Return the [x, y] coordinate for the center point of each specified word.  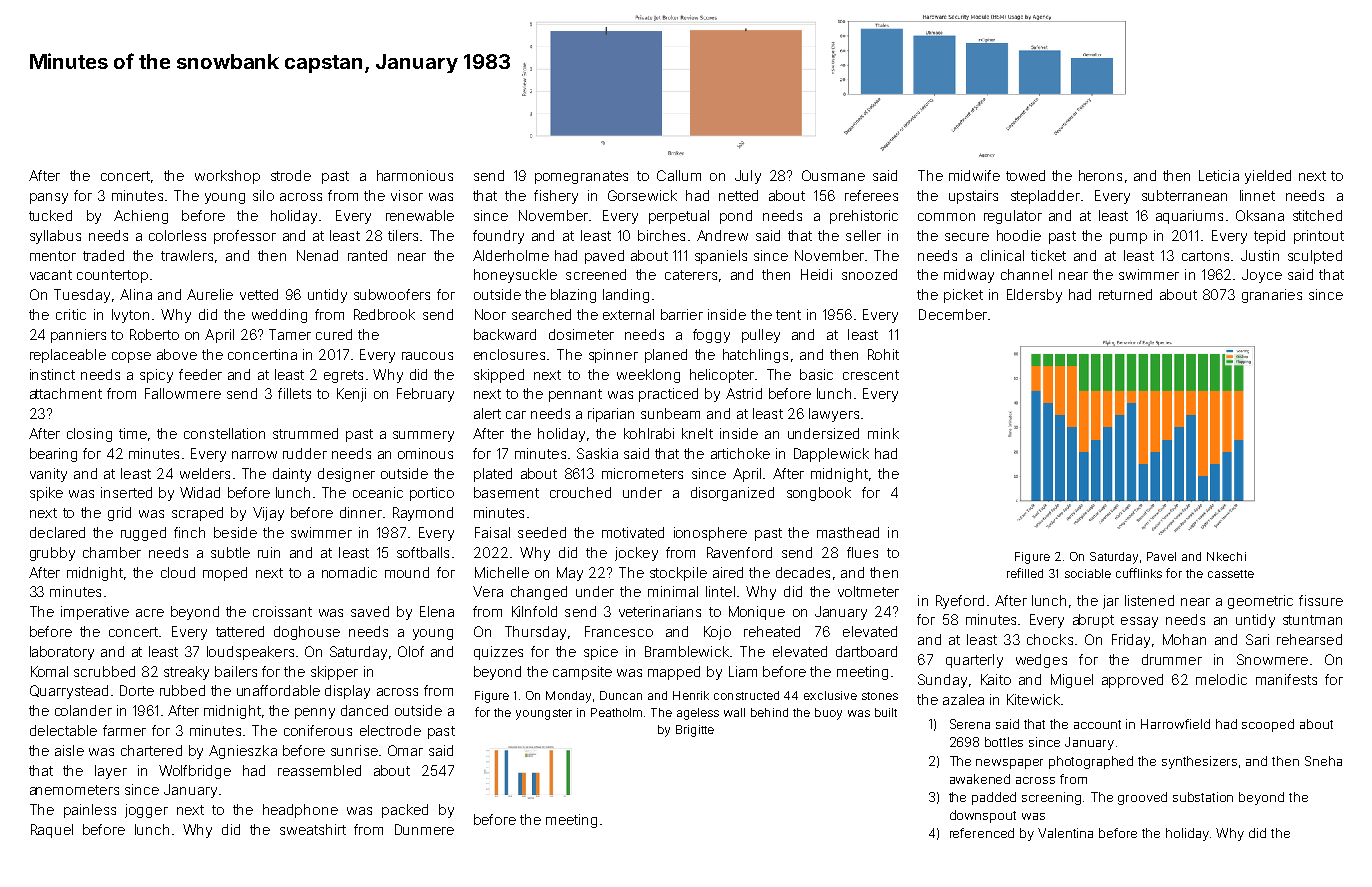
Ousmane [833, 175]
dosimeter [581, 334]
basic [816, 374]
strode [291, 175]
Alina [136, 294]
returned [1125, 294]
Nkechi [1226, 556]
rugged [143, 534]
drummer [1172, 659]
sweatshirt [313, 829]
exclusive [830, 695]
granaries [1272, 296]
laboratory [62, 653]
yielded [1268, 177]
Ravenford [739, 552]
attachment [66, 393]
